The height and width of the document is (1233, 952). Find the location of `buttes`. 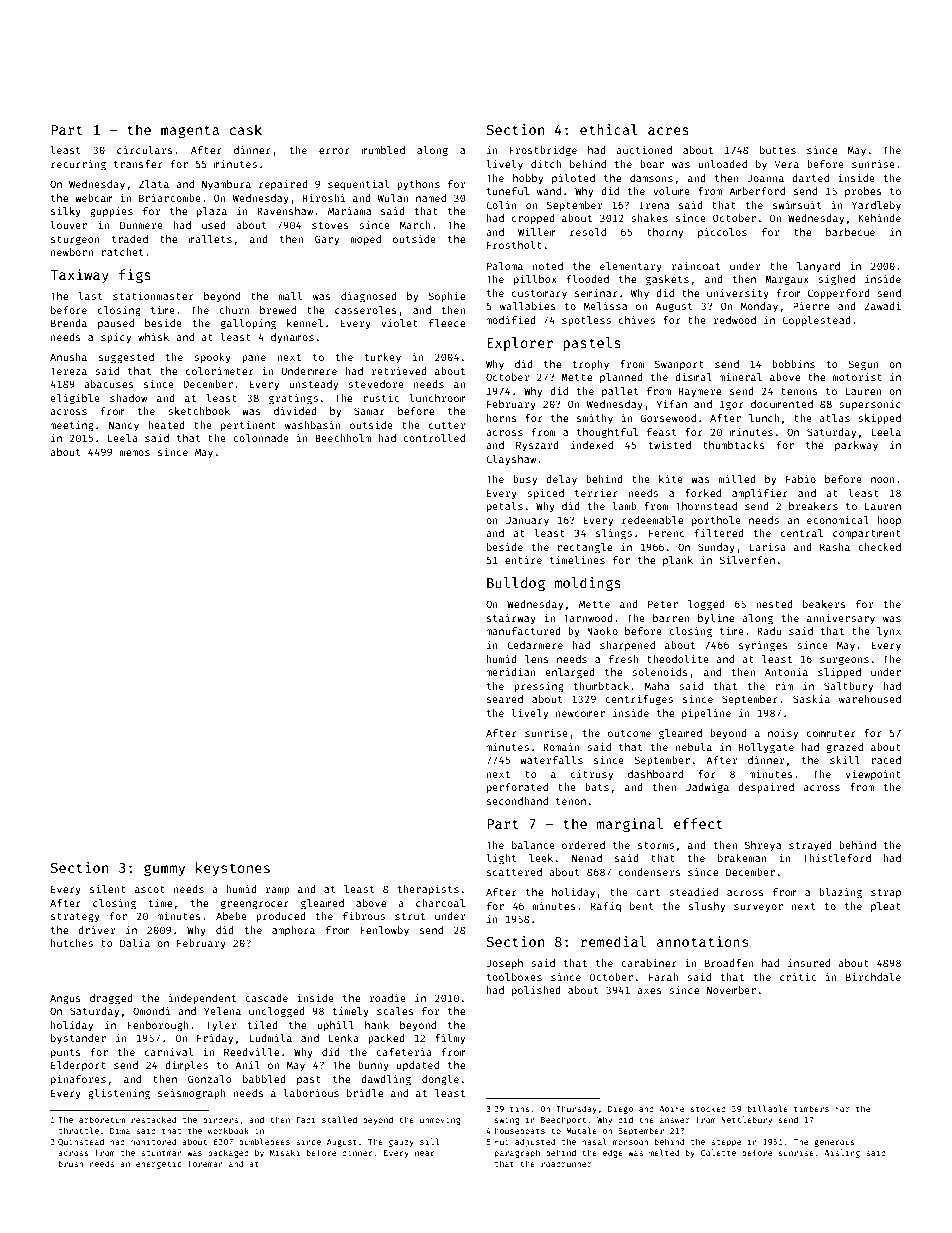

buttes is located at coordinates (778, 150).
